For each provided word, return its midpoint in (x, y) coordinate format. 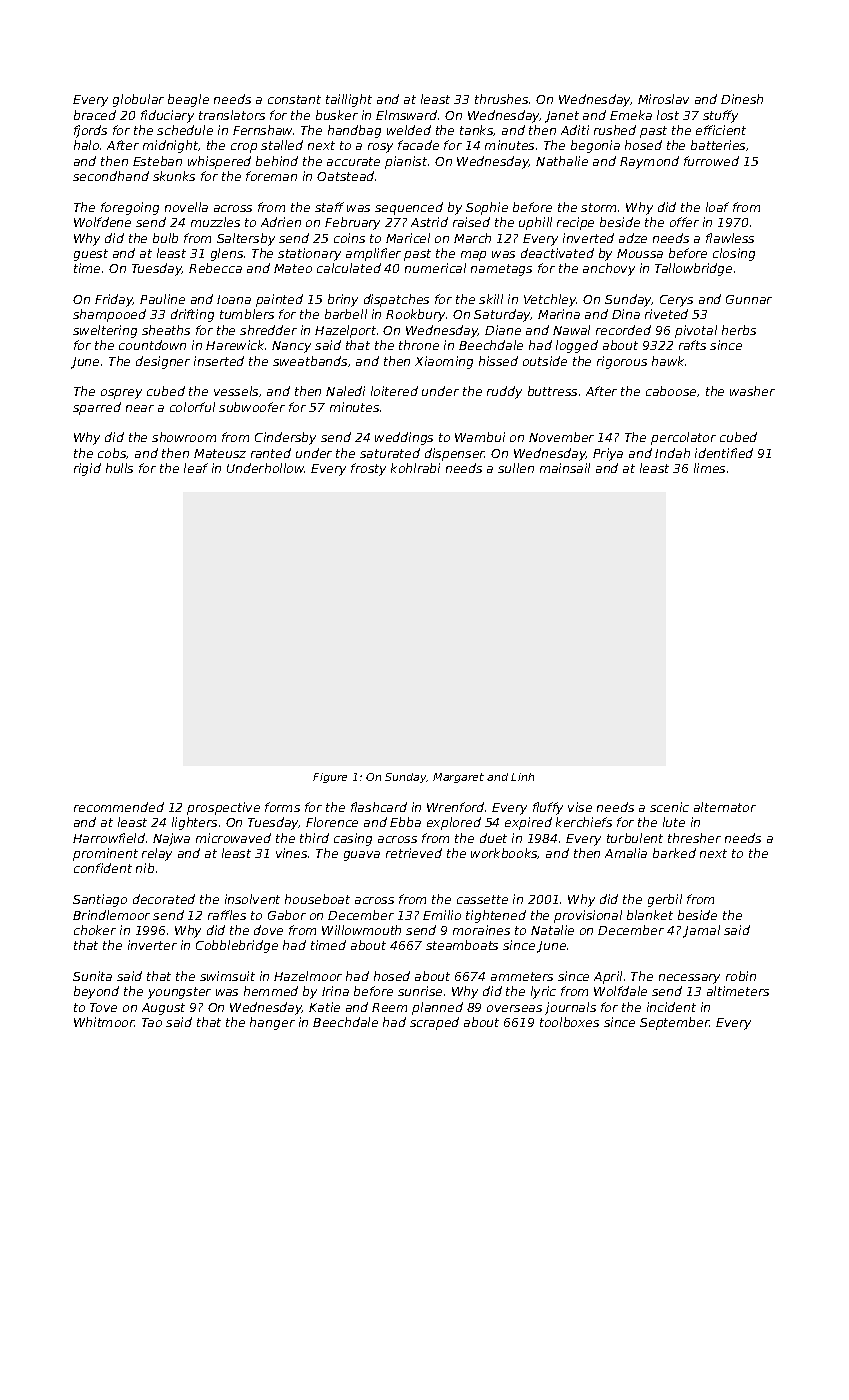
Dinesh (742, 99)
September (675, 1023)
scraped (434, 1023)
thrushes (501, 99)
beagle (188, 100)
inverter (152, 945)
